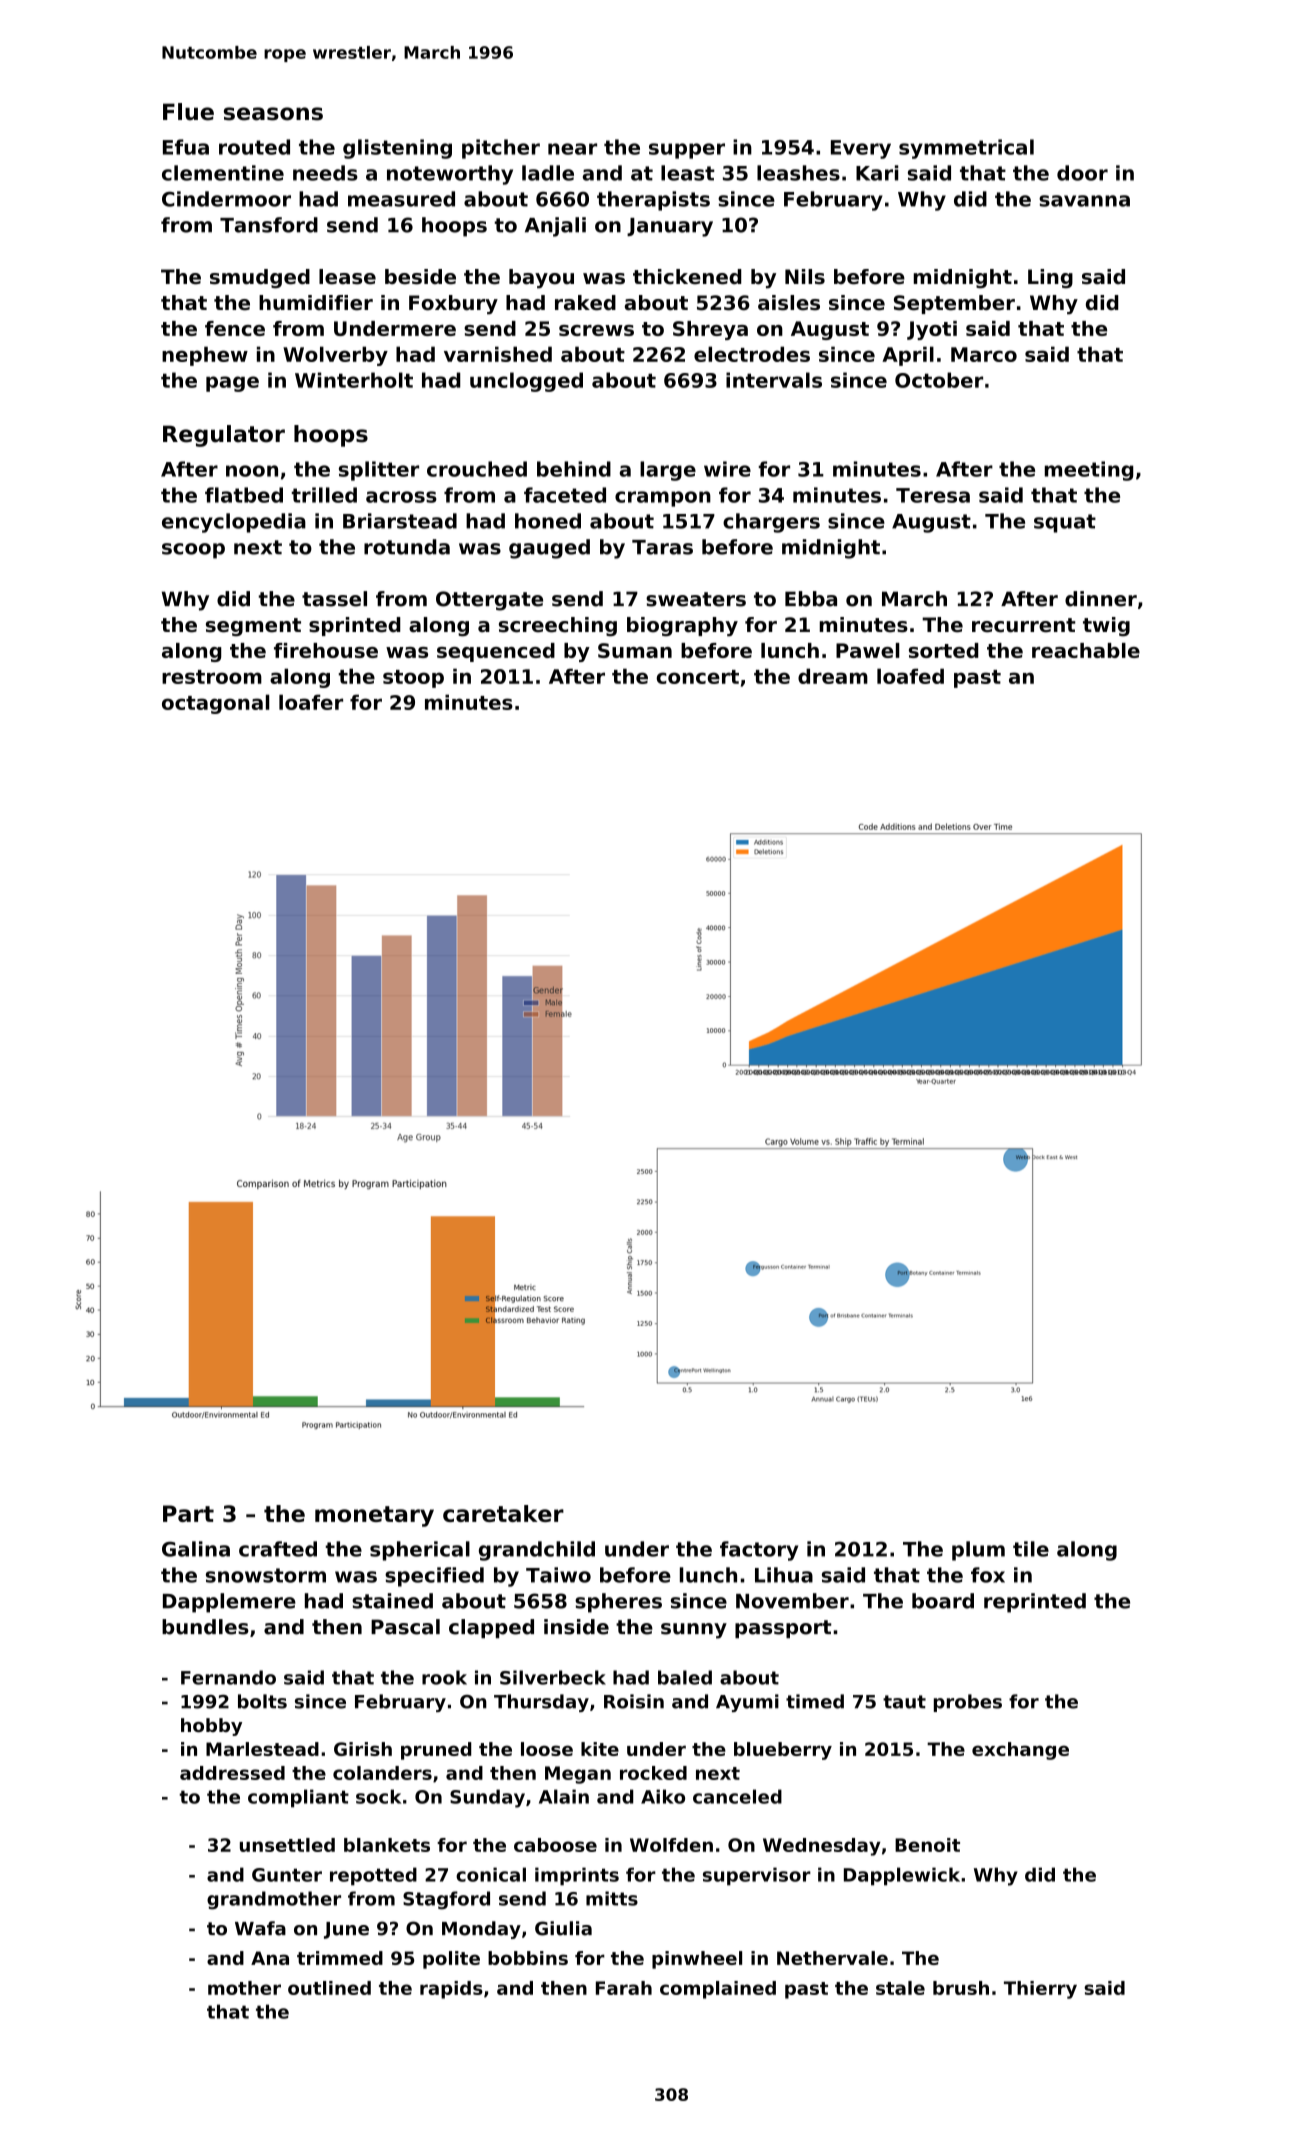  I want to click on twig, so click(1106, 626).
